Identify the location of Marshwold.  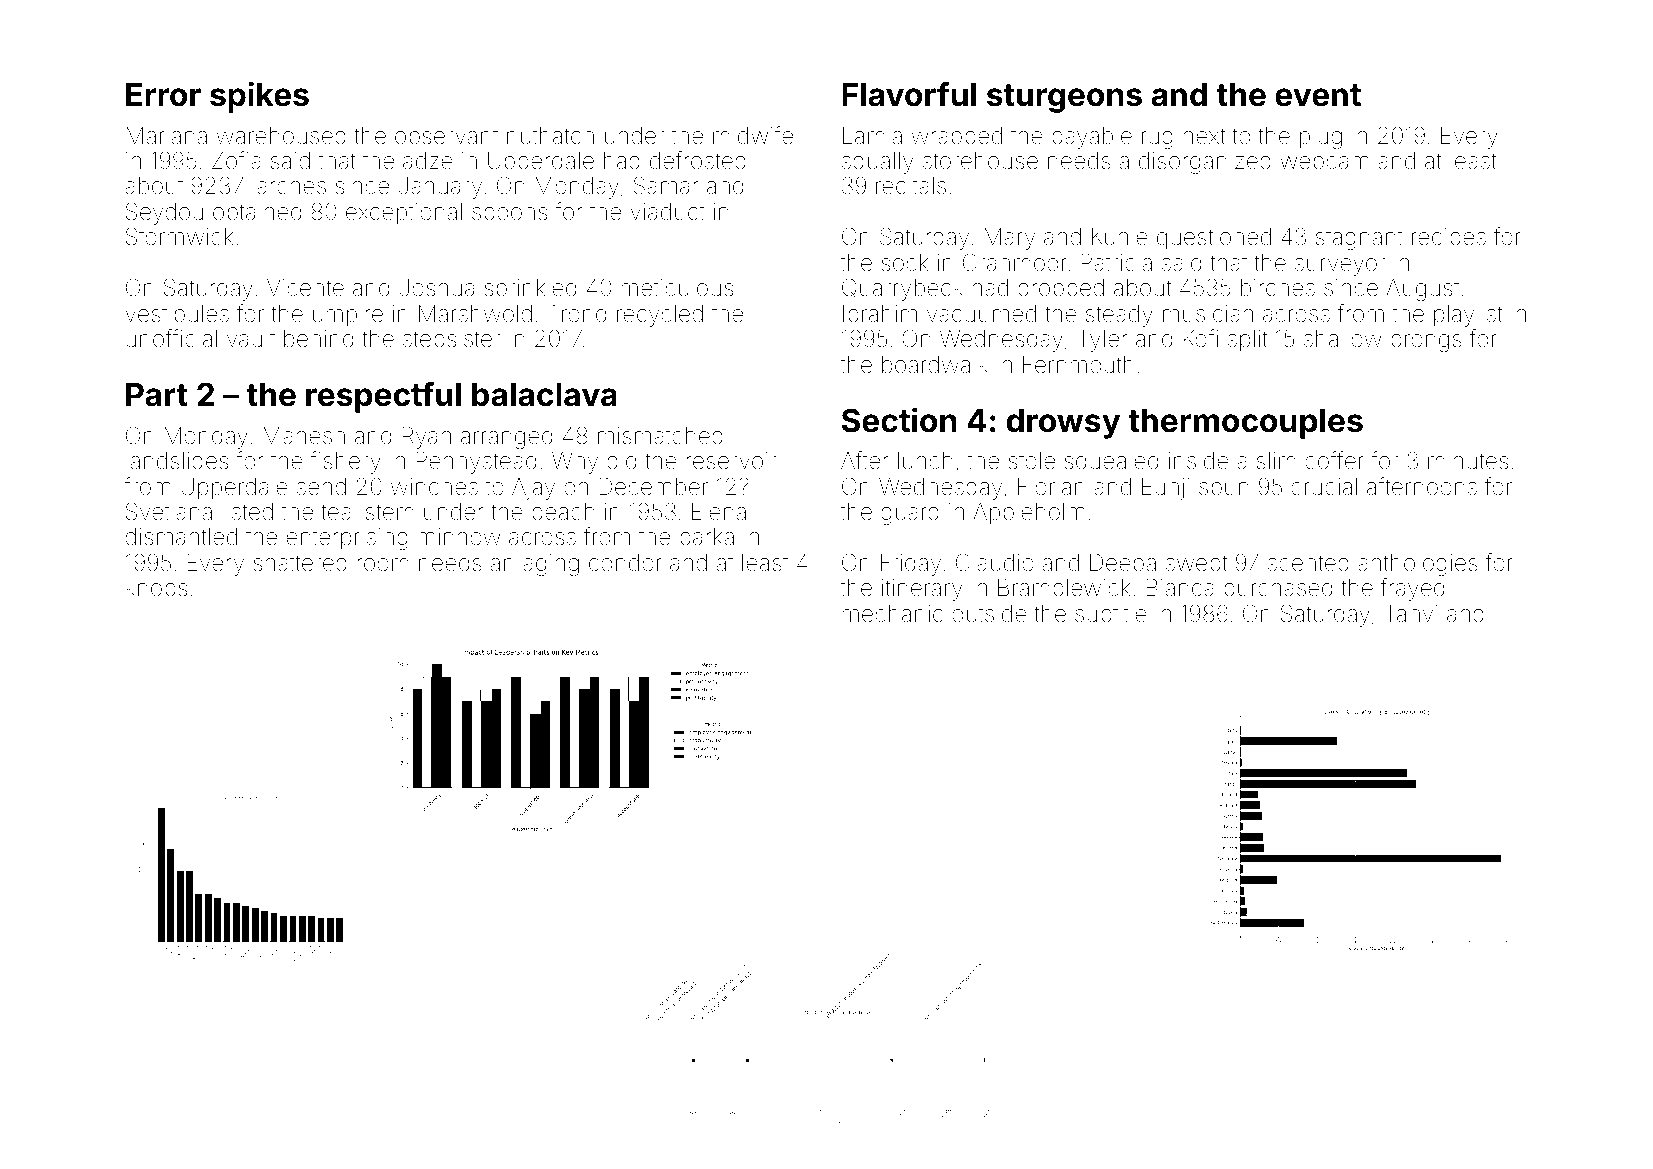
(475, 314).
